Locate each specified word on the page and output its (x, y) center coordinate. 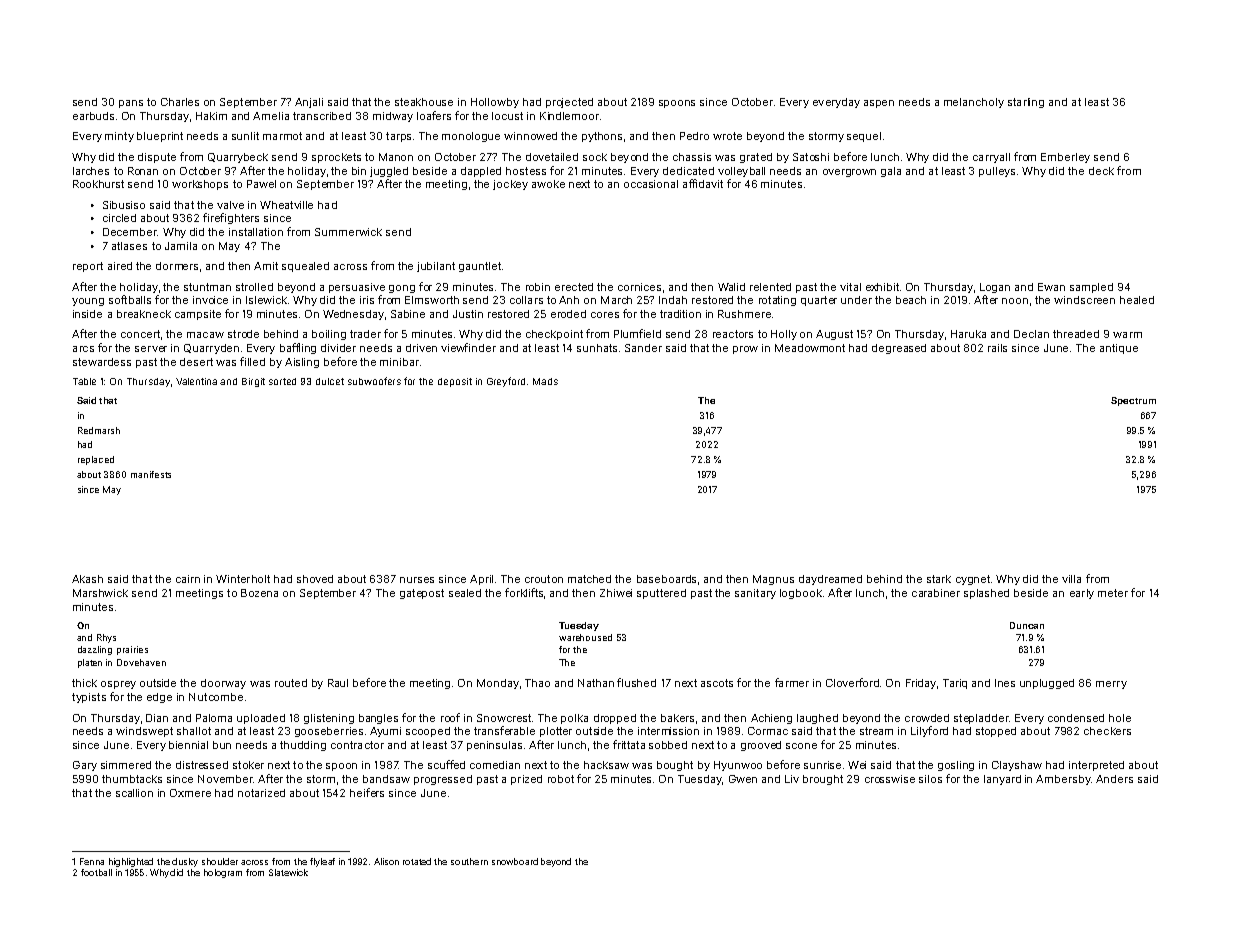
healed (1137, 300)
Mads (545, 381)
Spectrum (1133, 401)
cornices (639, 287)
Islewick (266, 300)
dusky (185, 862)
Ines (1005, 683)
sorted (282, 381)
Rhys (106, 638)
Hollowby (495, 103)
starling (1026, 103)
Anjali (309, 103)
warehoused (585, 637)
